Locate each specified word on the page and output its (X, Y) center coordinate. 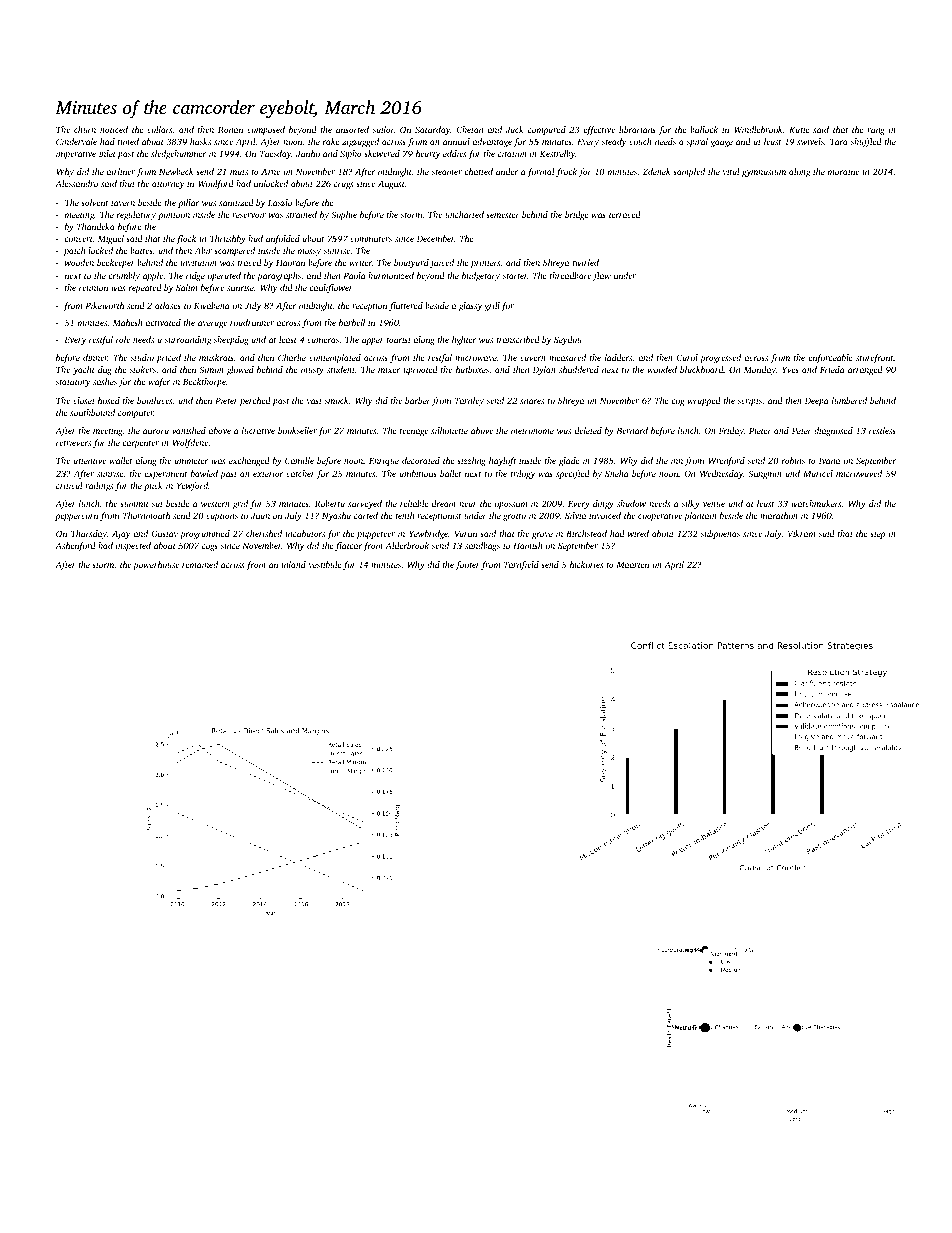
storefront (875, 358)
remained (200, 564)
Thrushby (228, 239)
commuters (371, 239)
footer (467, 565)
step (877, 535)
